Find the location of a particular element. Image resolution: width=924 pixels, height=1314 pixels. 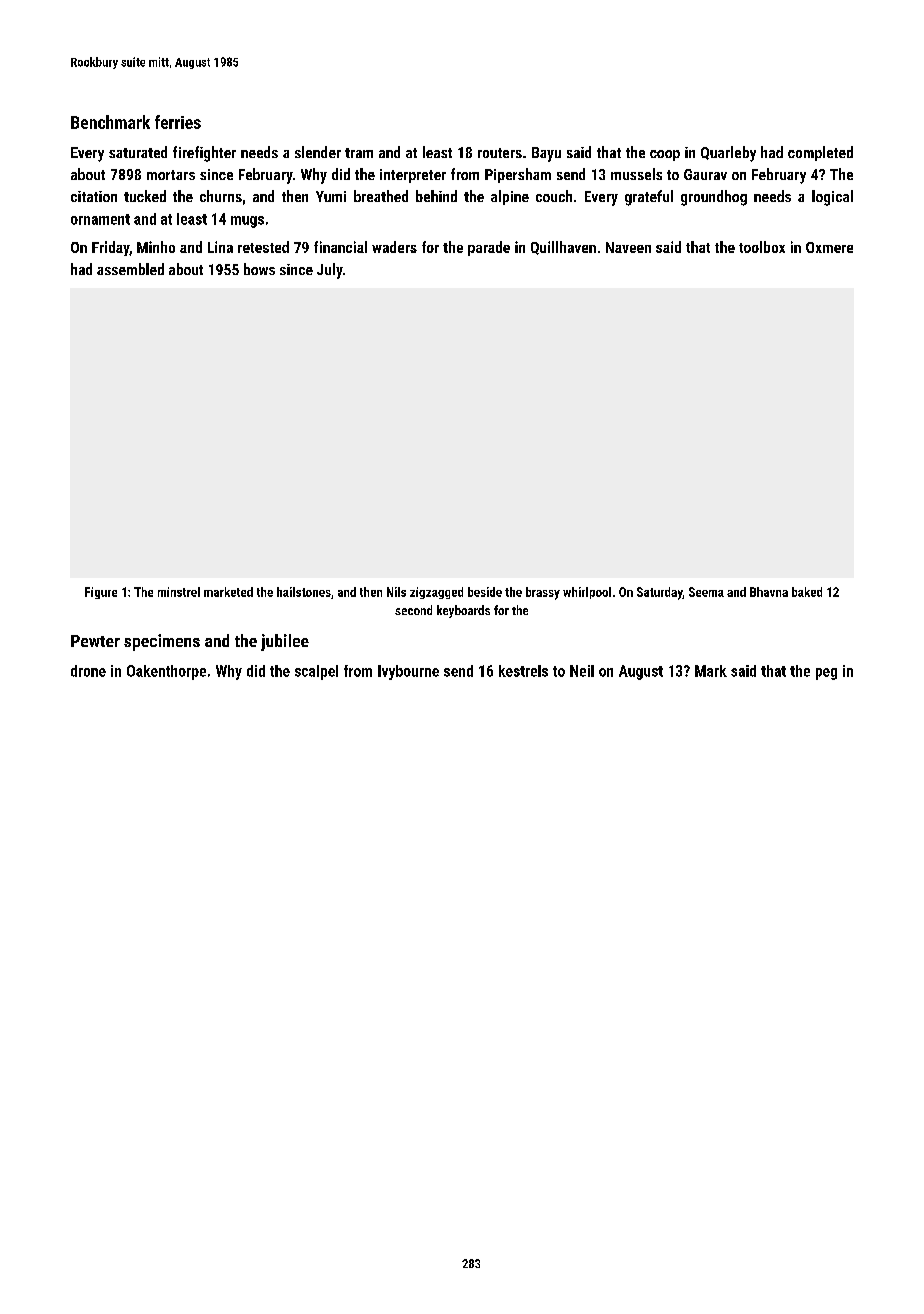

routers is located at coordinates (500, 153).
